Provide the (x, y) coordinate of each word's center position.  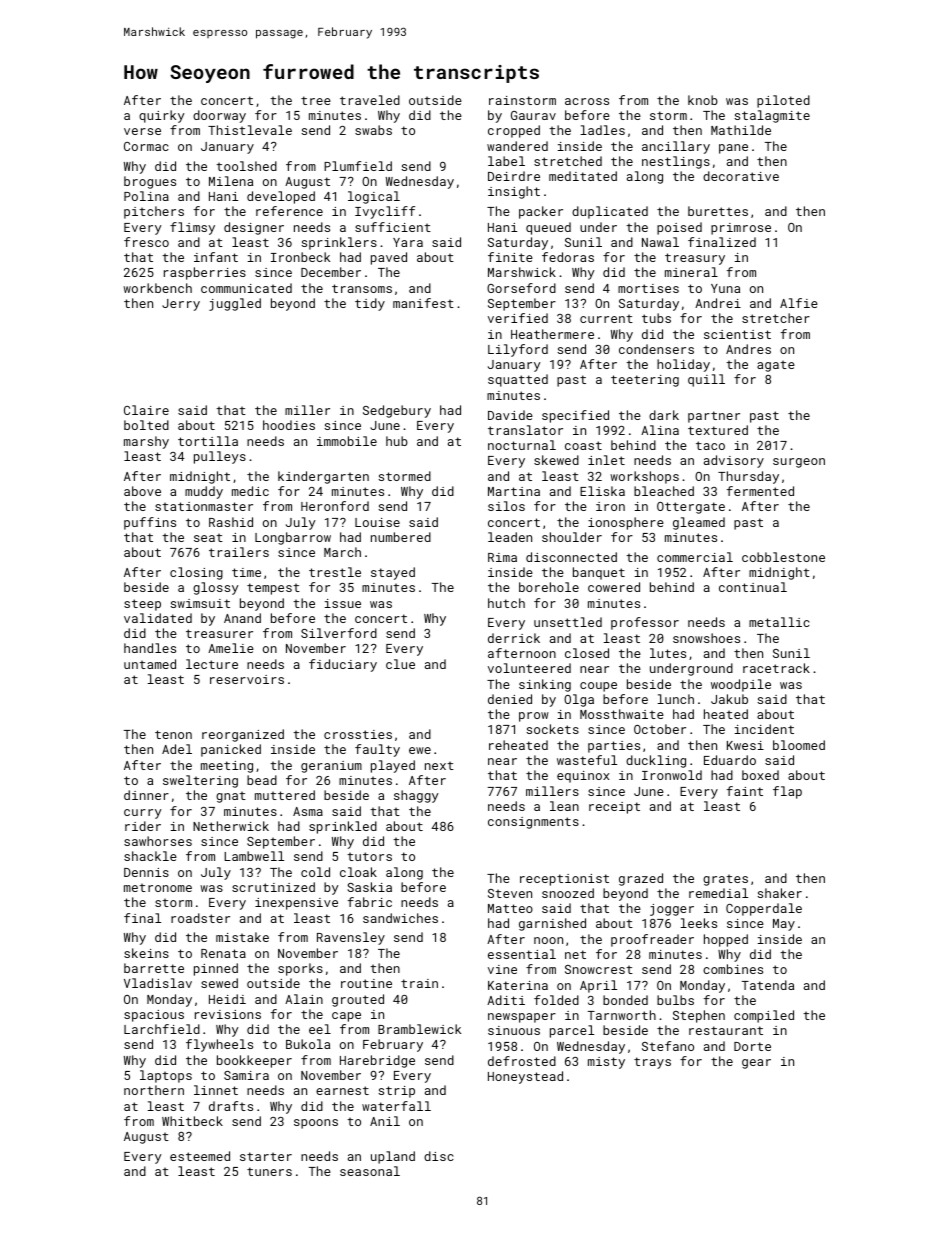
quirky (162, 116)
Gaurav (533, 115)
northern (154, 1090)
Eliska (602, 491)
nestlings (676, 162)
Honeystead (525, 1077)
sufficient (393, 227)
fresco (146, 242)
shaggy (416, 796)
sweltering (200, 781)
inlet (606, 460)
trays (652, 1063)
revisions (228, 1014)
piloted (783, 101)
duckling (656, 761)
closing (196, 573)
